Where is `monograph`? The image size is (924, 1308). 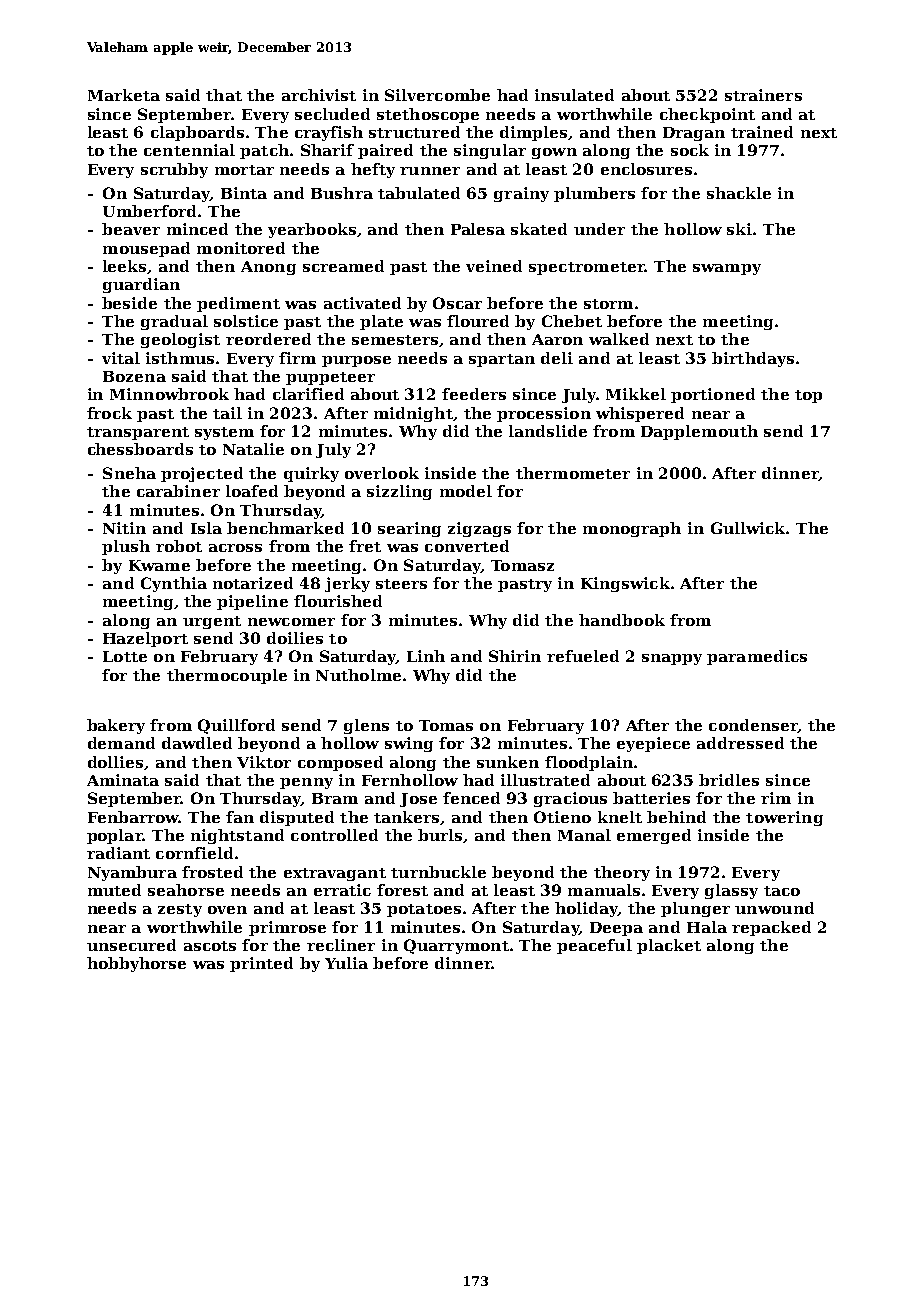
monograph is located at coordinates (632, 529).
